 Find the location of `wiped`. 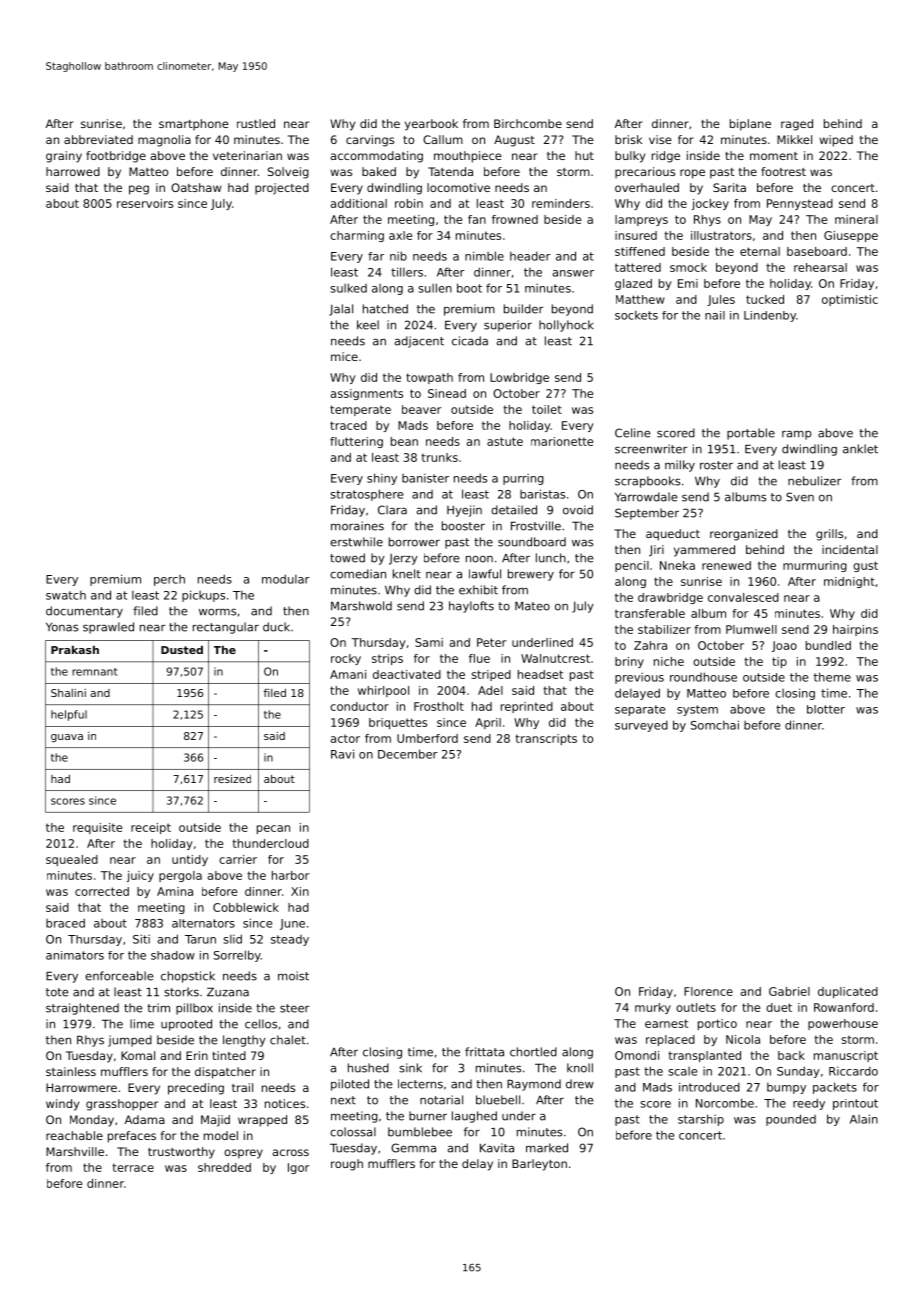

wiped is located at coordinates (836, 141).
